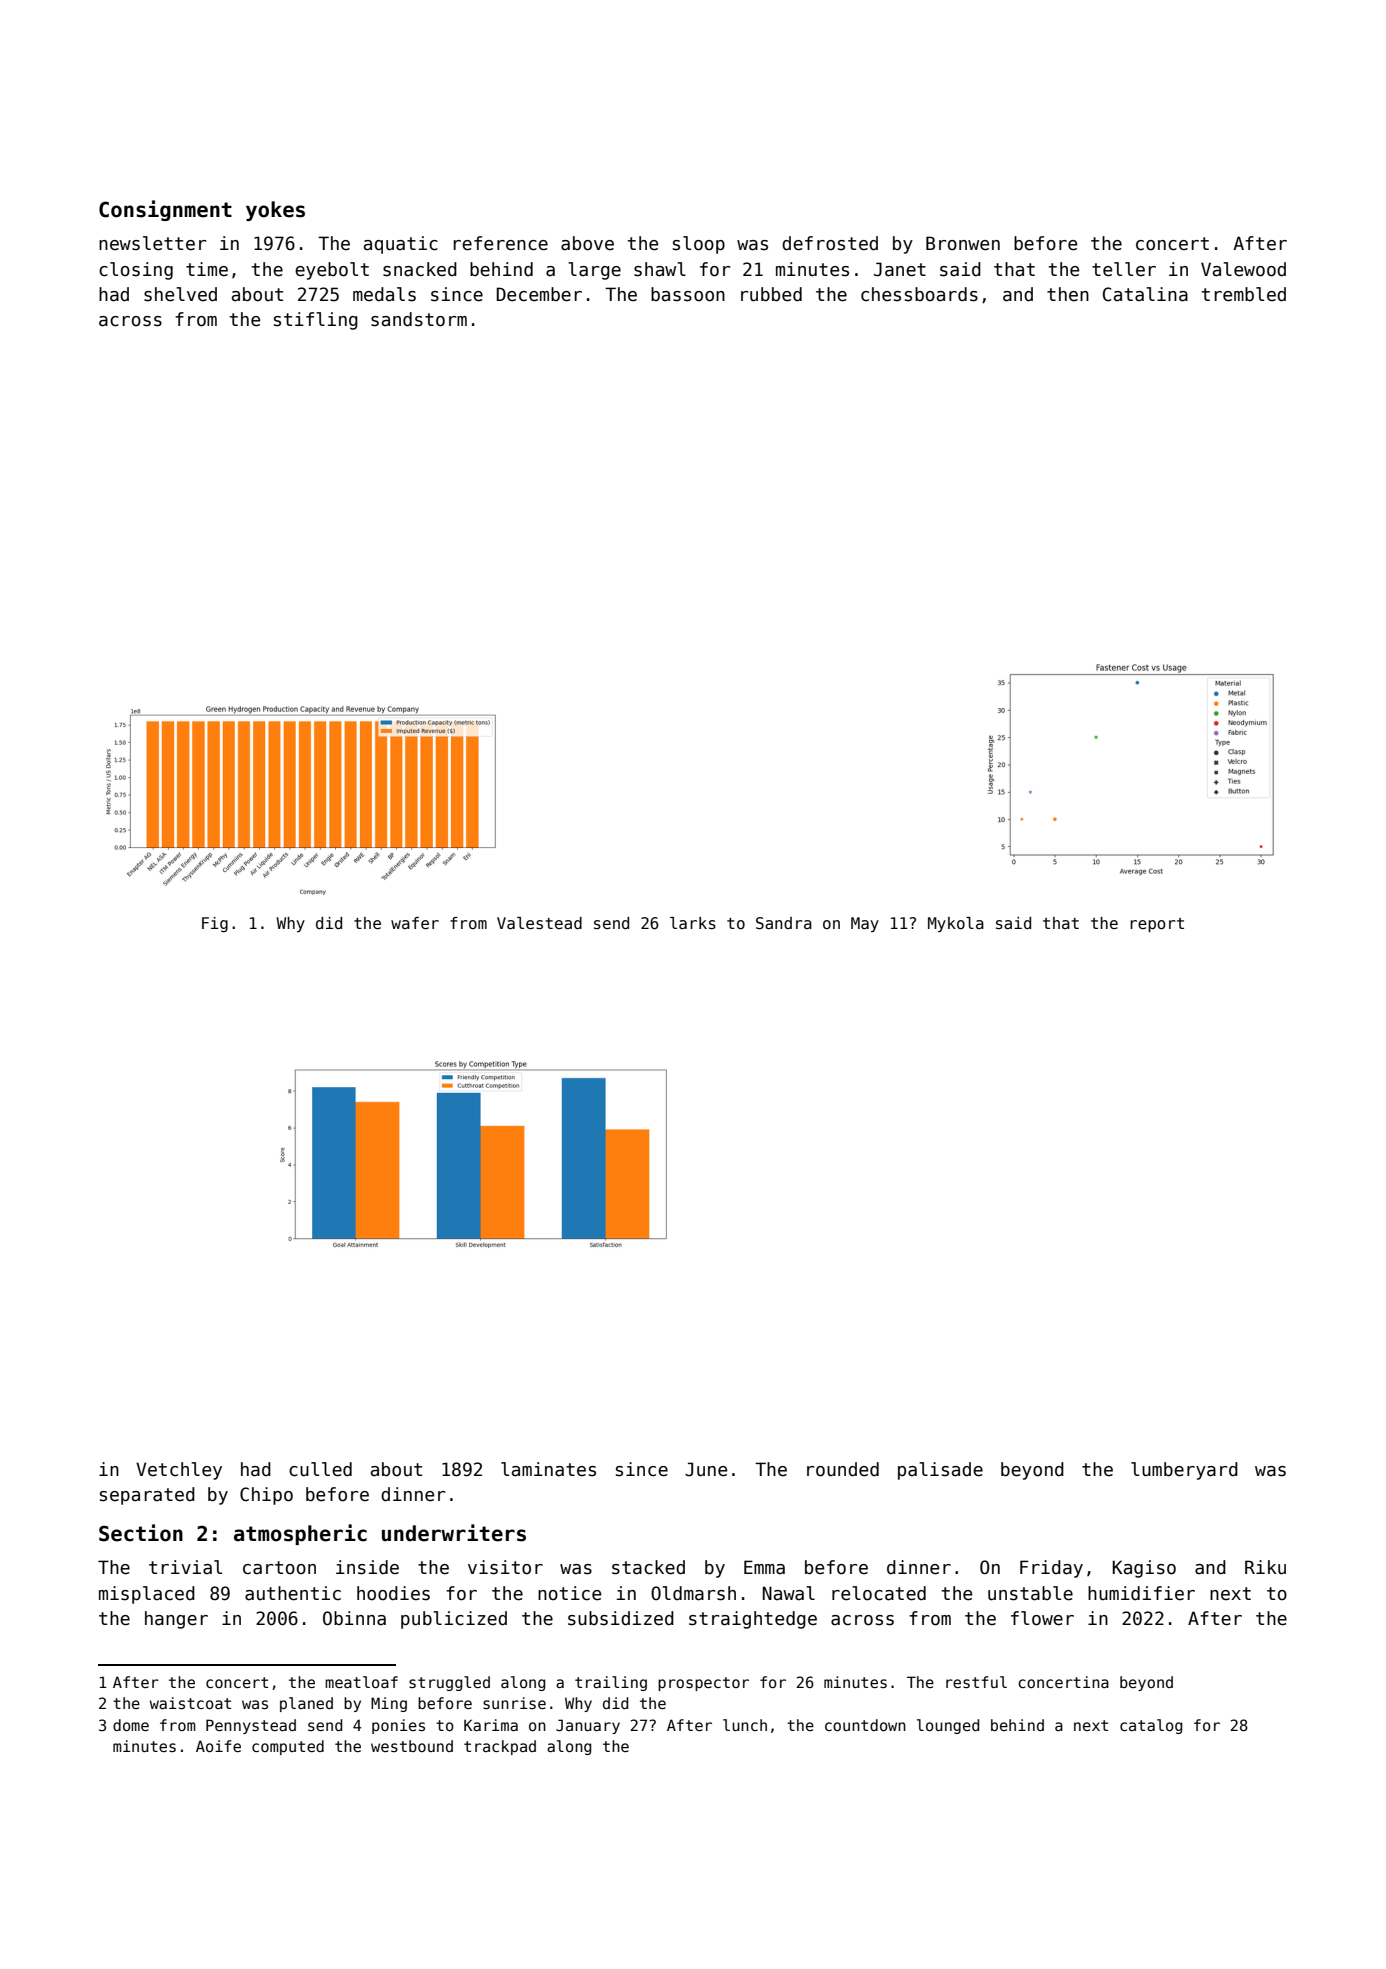  What do you see at coordinates (1184, 1471) in the document?
I see `lumberyard` at bounding box center [1184, 1471].
